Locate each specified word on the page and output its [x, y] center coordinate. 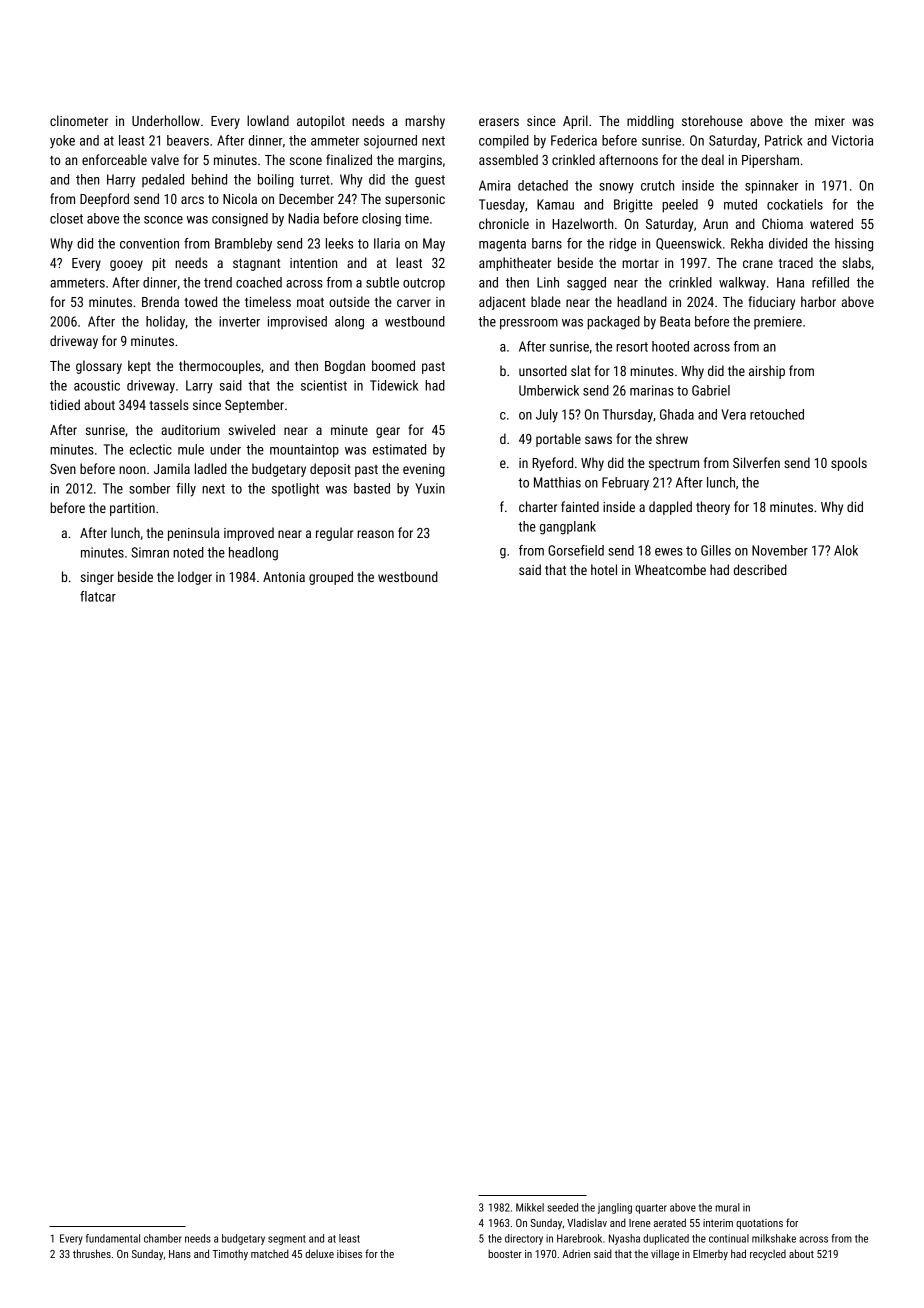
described [760, 569]
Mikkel [530, 1207]
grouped [331, 578]
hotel [604, 569]
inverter [239, 321]
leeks [339, 243]
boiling [276, 181]
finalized [349, 159]
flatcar [98, 596]
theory [713, 508]
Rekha [747, 243]
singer [97, 578]
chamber [163, 1238]
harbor [818, 301]
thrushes [92, 1253]
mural [727, 1207]
